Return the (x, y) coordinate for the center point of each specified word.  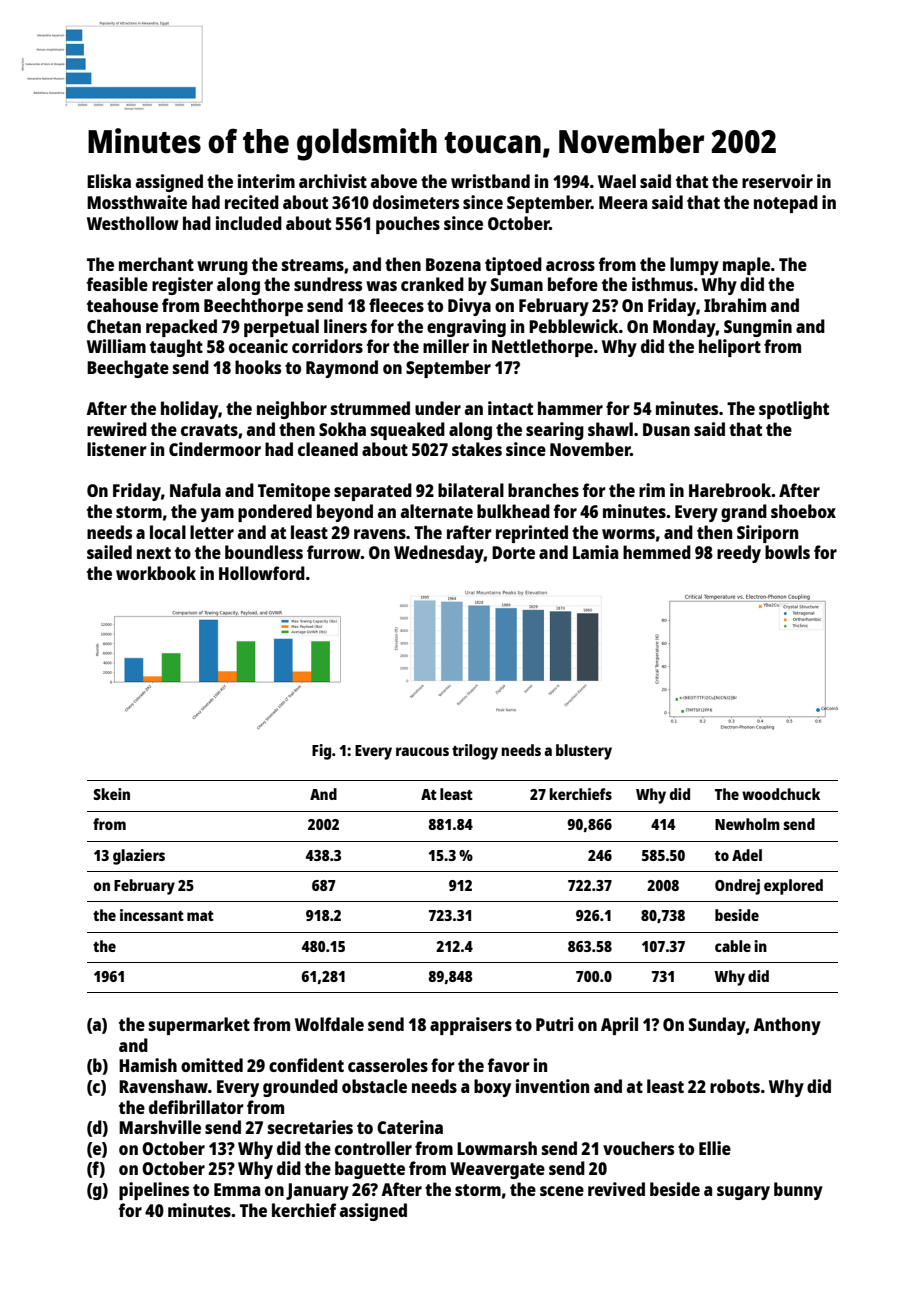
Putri (554, 1024)
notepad (786, 204)
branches (543, 490)
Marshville (160, 1127)
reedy (739, 554)
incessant (152, 915)
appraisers (471, 1026)
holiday (189, 410)
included (249, 223)
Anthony (787, 1026)
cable (733, 946)
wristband (490, 181)
